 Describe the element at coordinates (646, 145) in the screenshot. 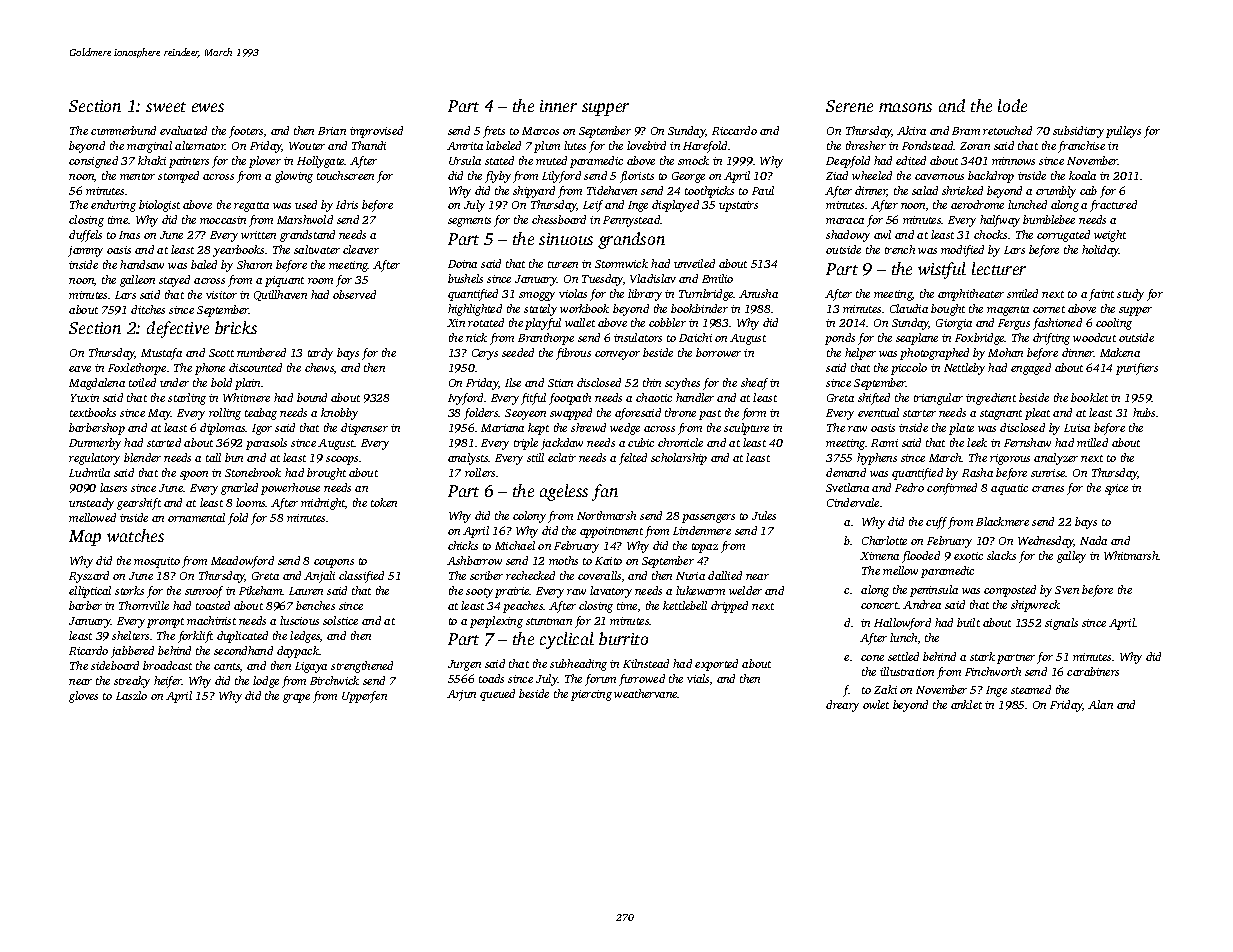

I see `lovebird` at that location.
